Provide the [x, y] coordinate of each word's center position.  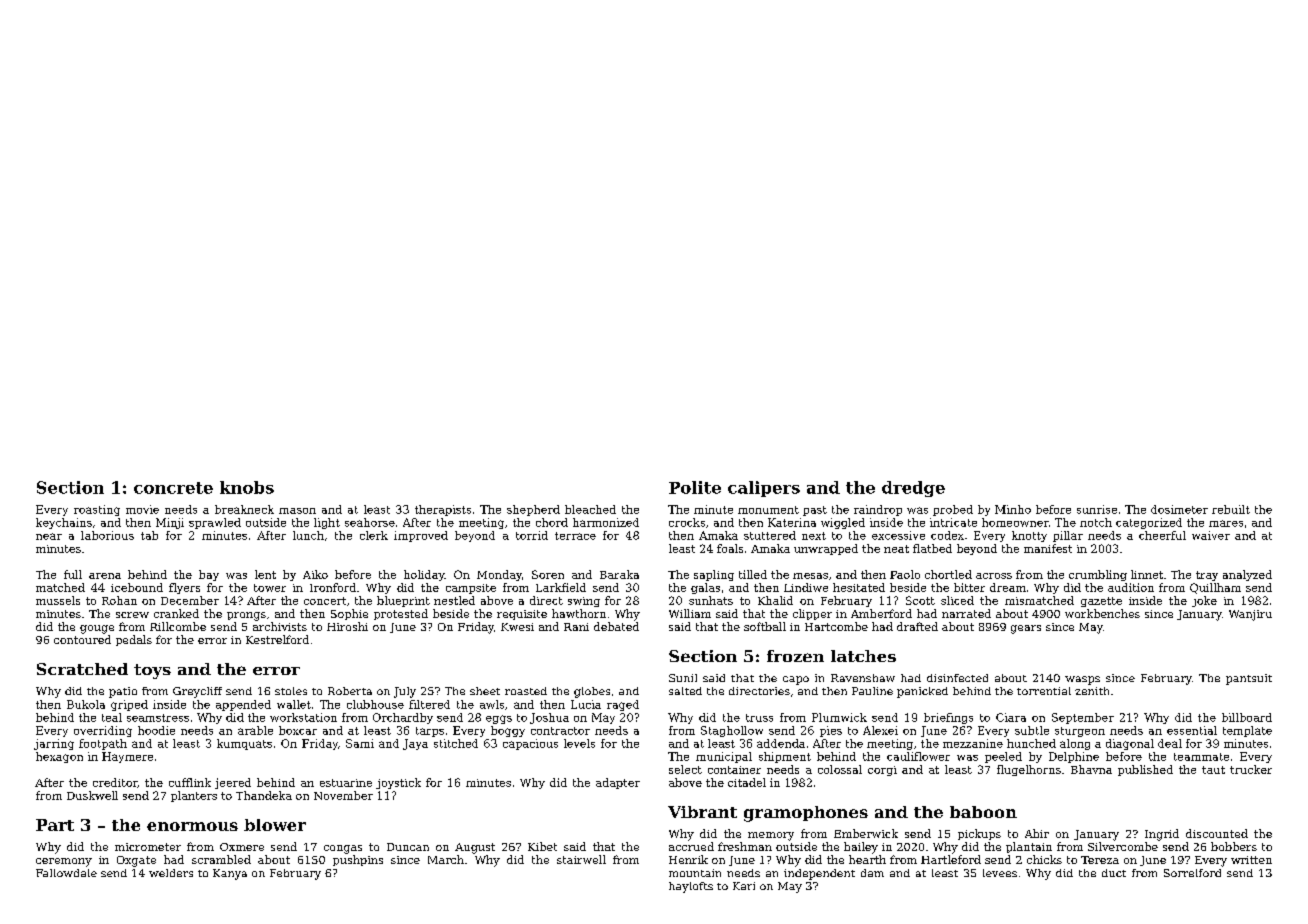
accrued [691, 846]
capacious [530, 744]
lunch [308, 535]
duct [1114, 873]
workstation [303, 717]
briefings [948, 718]
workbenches [1102, 613]
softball [765, 626]
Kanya [230, 874]
